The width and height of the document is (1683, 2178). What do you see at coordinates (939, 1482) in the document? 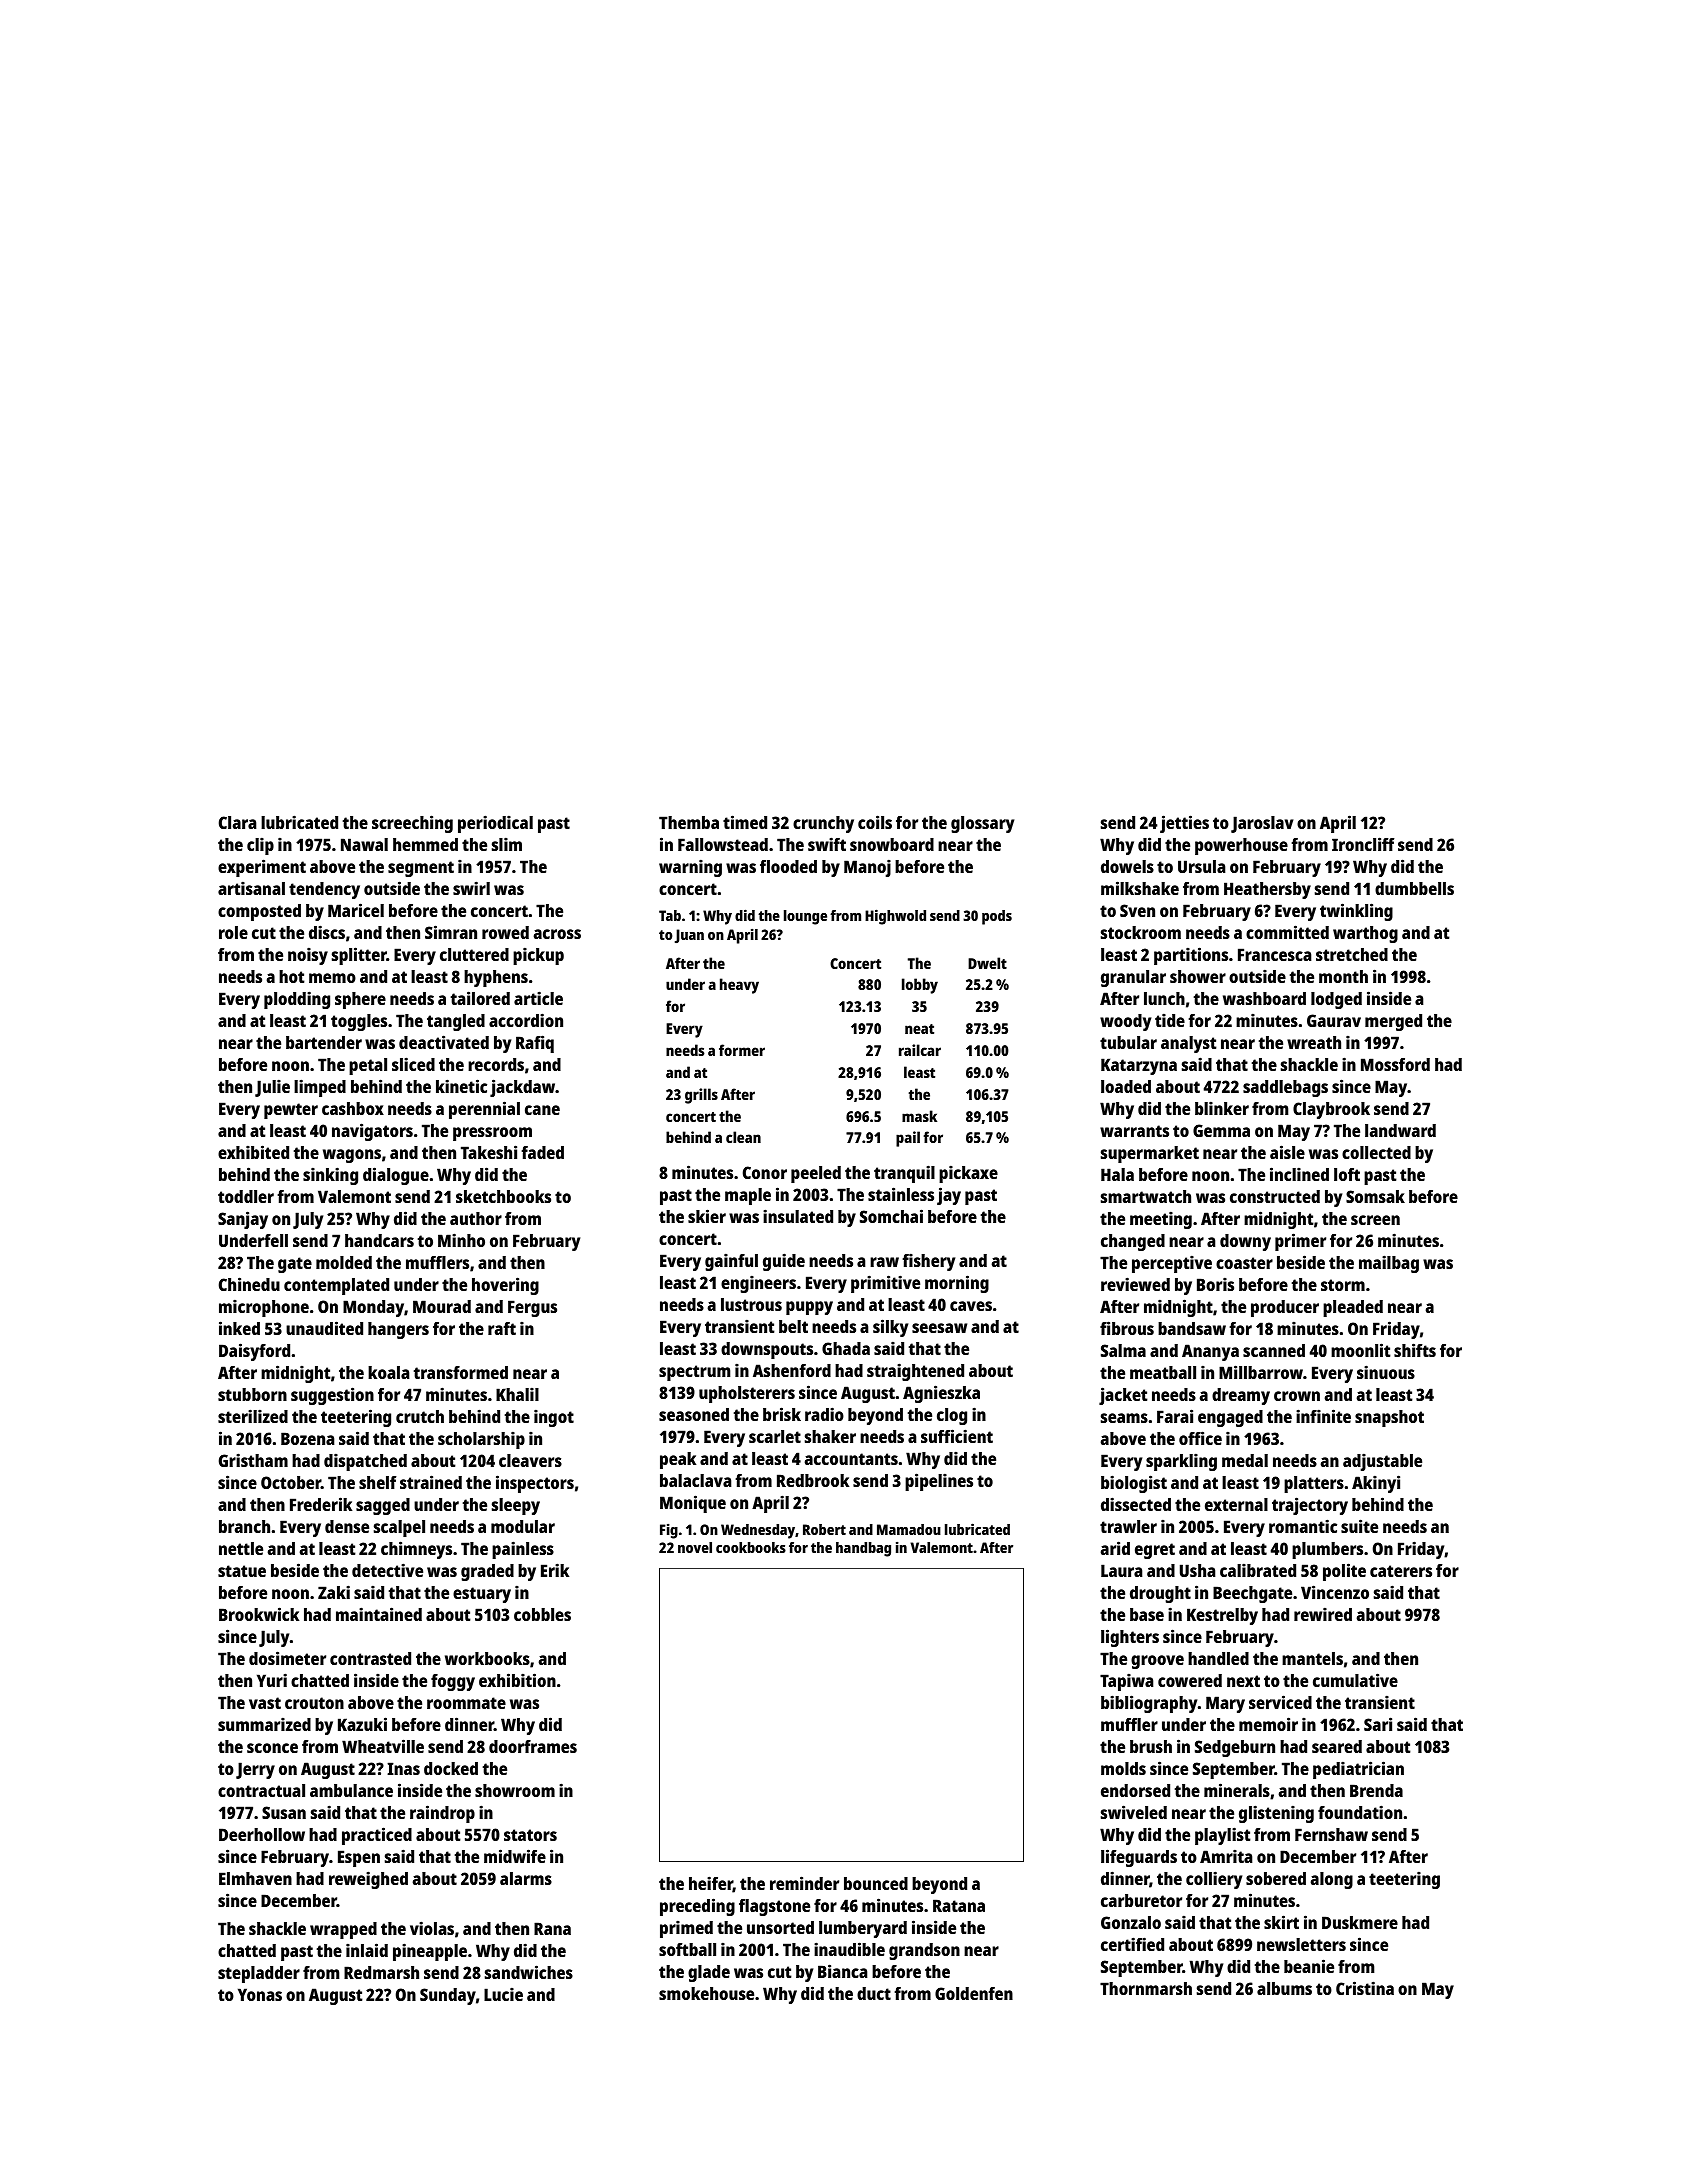
I see `pipelines` at bounding box center [939, 1482].
